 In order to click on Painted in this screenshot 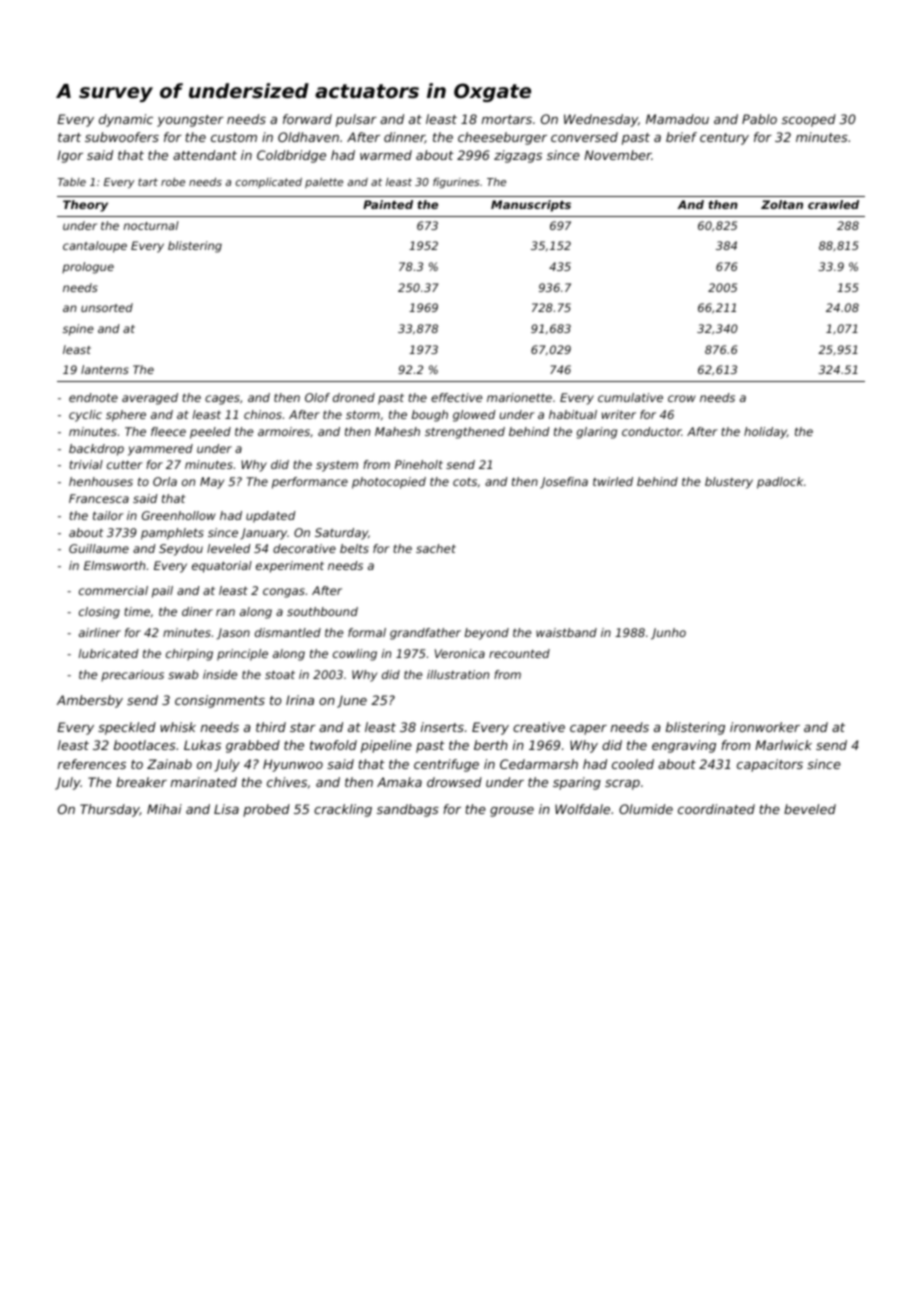, I will do `click(388, 204)`.
